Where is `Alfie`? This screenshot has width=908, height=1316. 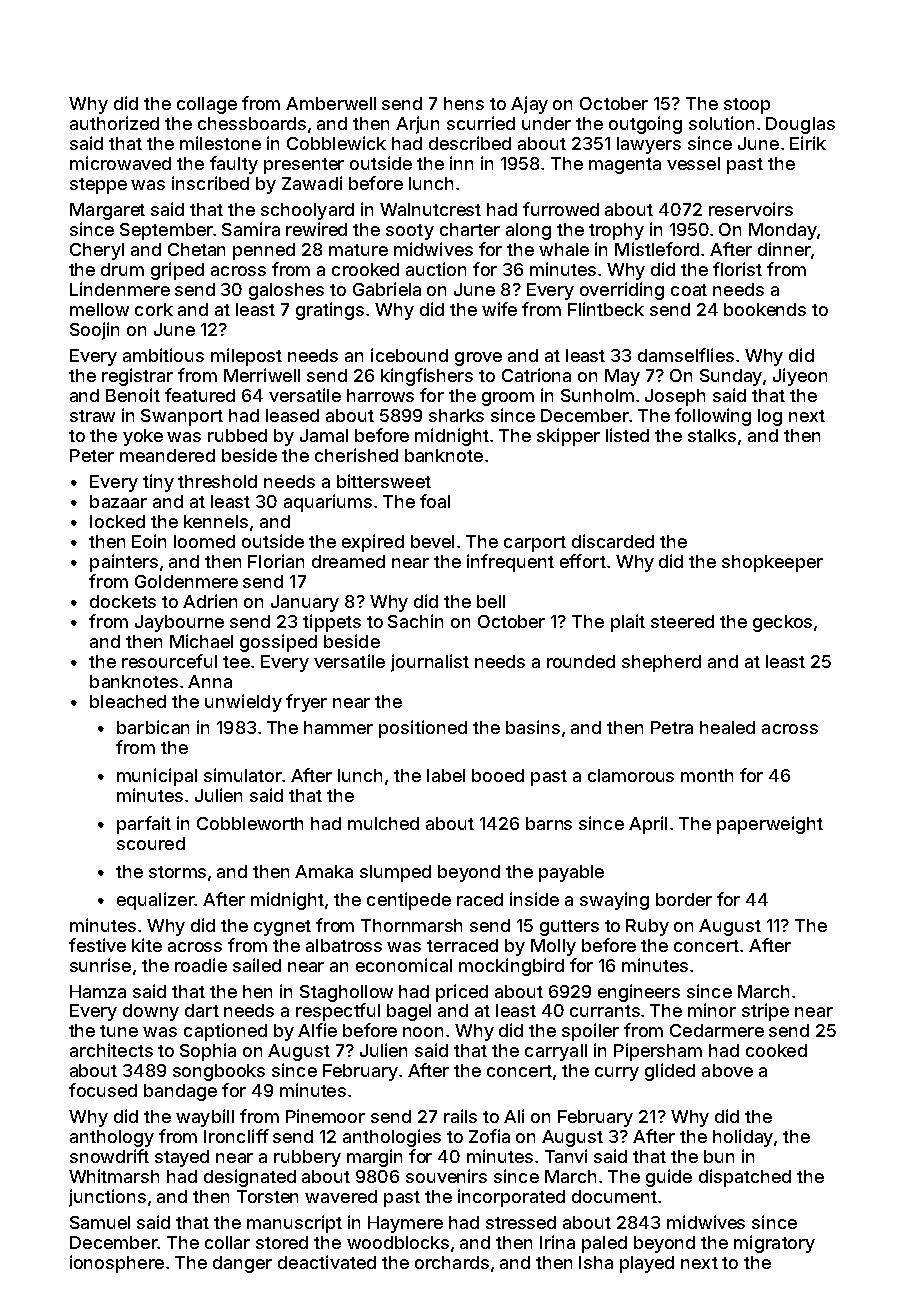 Alfie is located at coordinates (317, 1030).
